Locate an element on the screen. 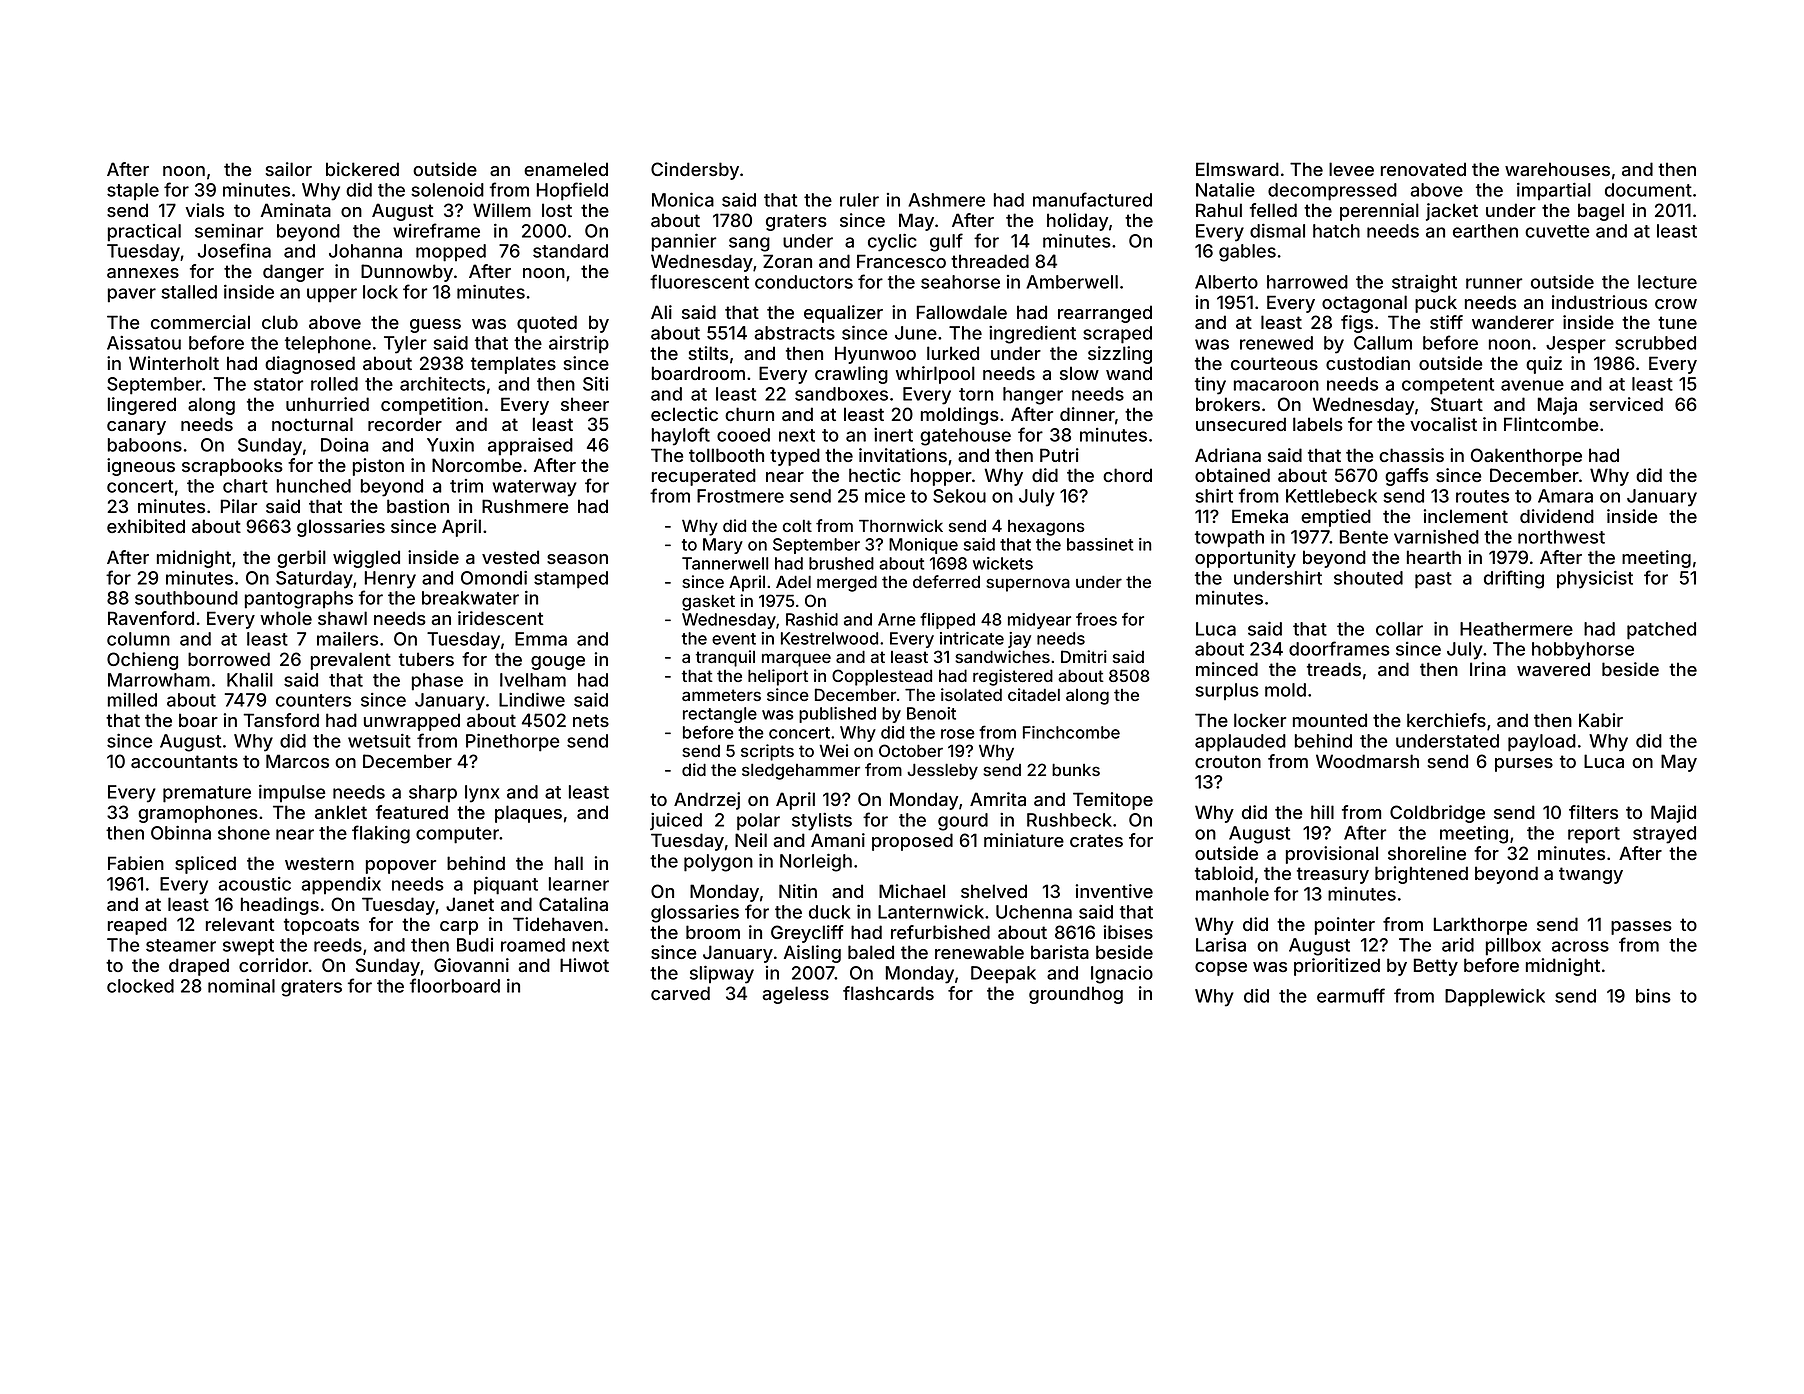 This screenshot has height=1394, width=1804. event is located at coordinates (734, 639).
